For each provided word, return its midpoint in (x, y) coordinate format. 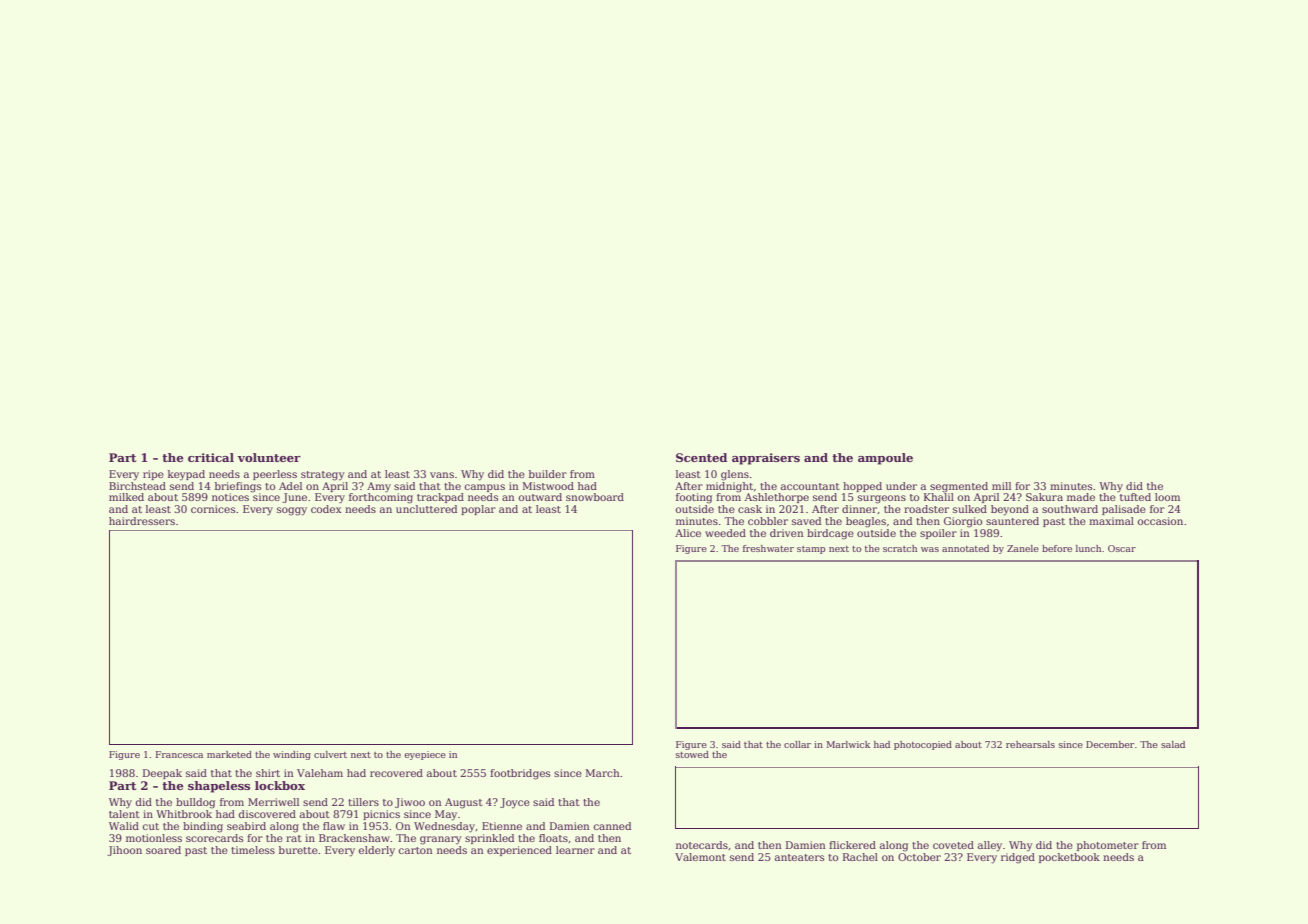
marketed (229, 754)
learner (575, 850)
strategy (323, 476)
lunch (1088, 548)
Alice (688, 533)
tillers (363, 802)
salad (1173, 744)
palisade (1124, 510)
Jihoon (125, 851)
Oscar (1122, 548)
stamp (811, 550)
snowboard (595, 497)
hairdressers (142, 521)
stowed (692, 754)
